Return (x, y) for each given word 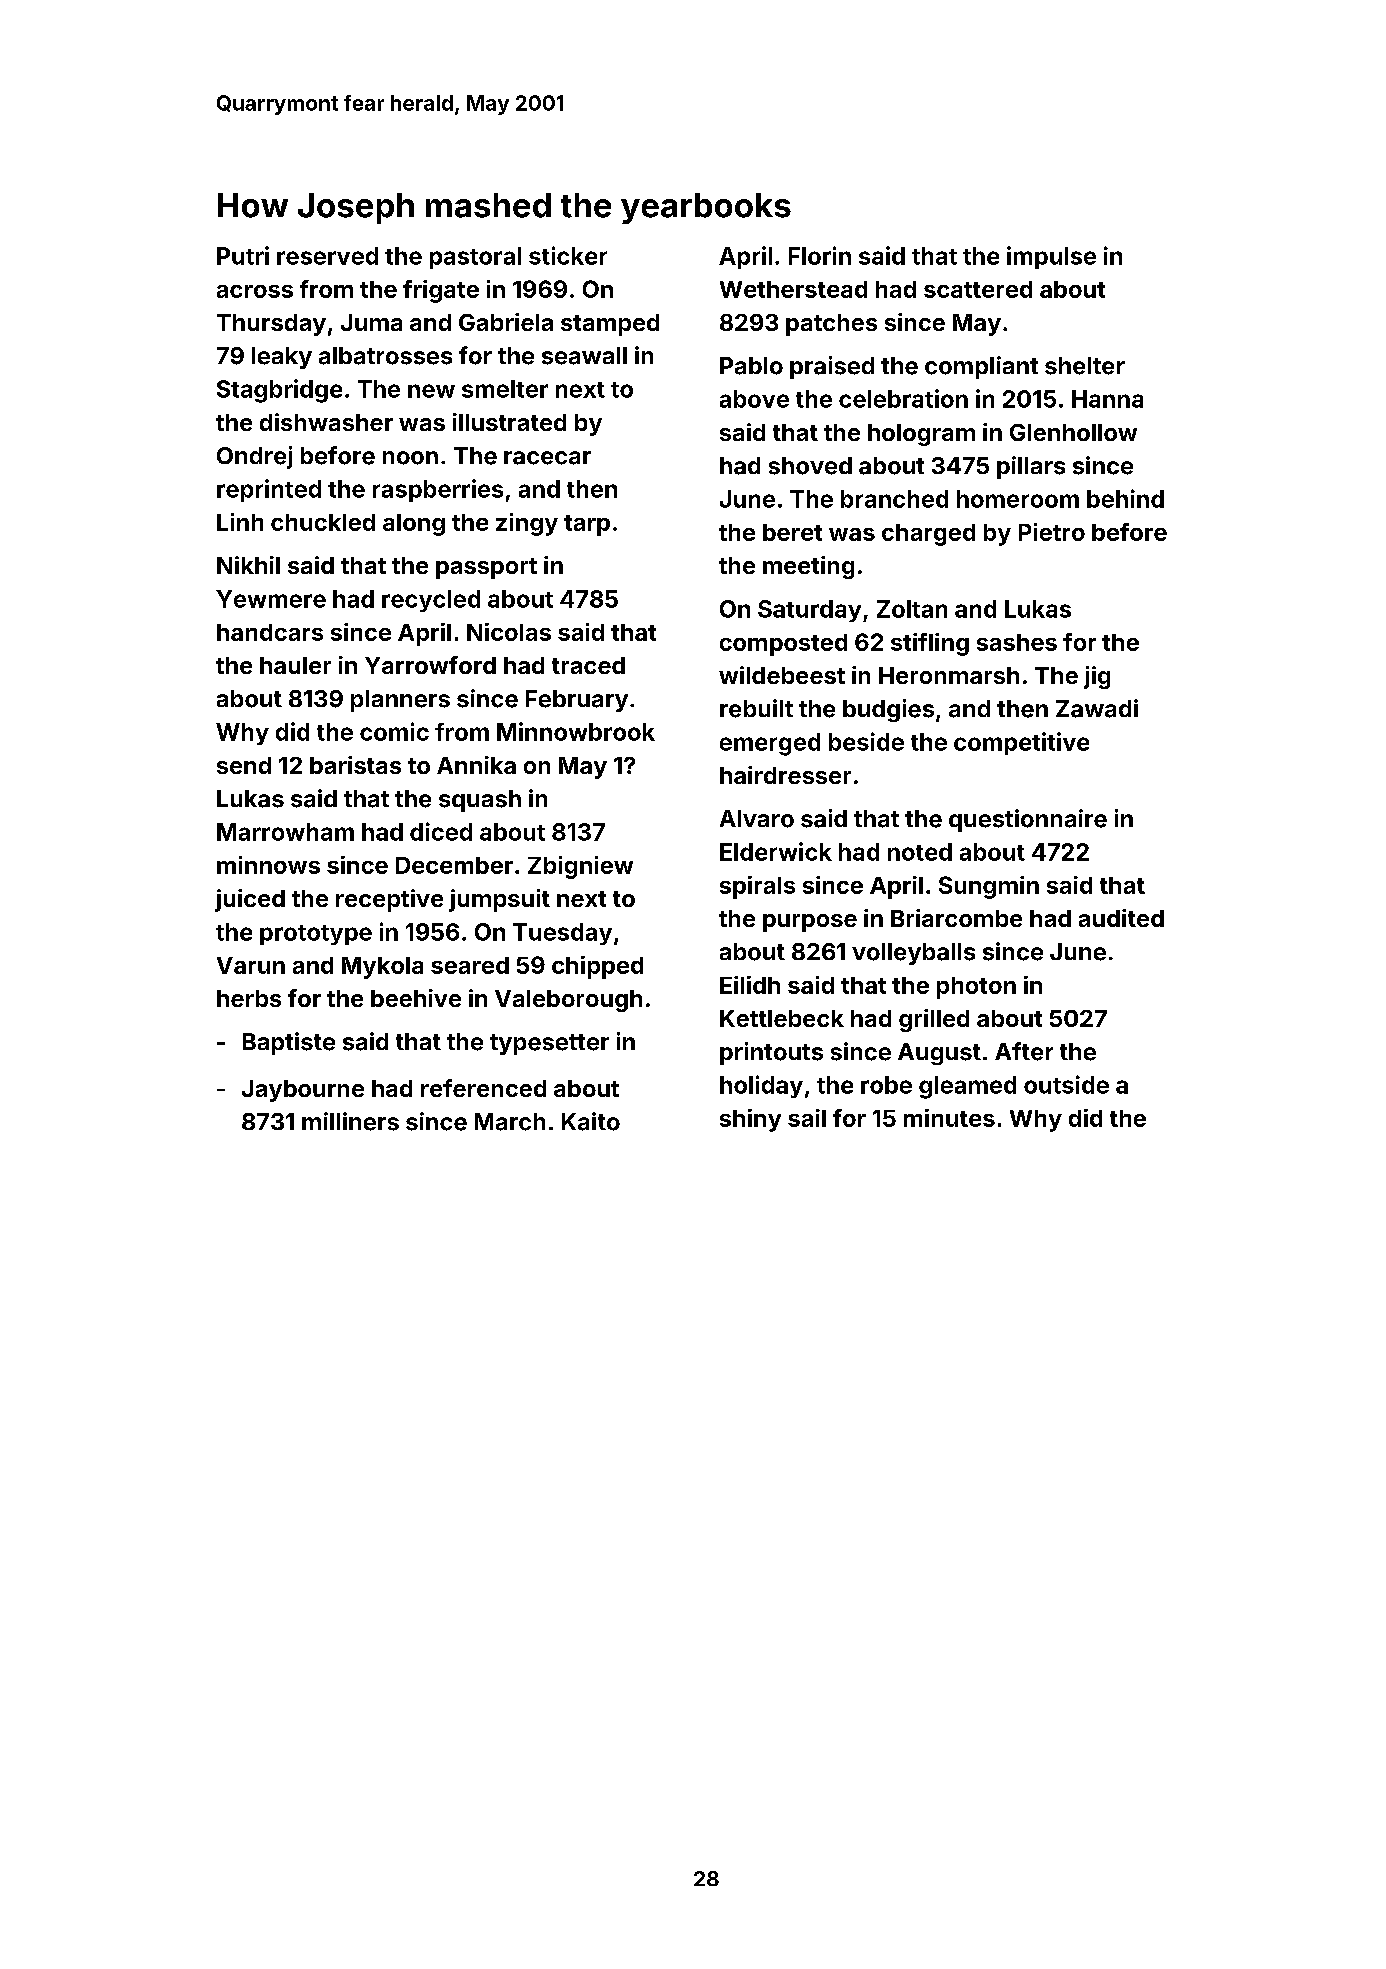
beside (866, 741)
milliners (350, 1121)
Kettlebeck (782, 1018)
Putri (243, 255)
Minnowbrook (576, 731)
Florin (820, 255)
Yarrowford (430, 665)
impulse (1051, 257)
